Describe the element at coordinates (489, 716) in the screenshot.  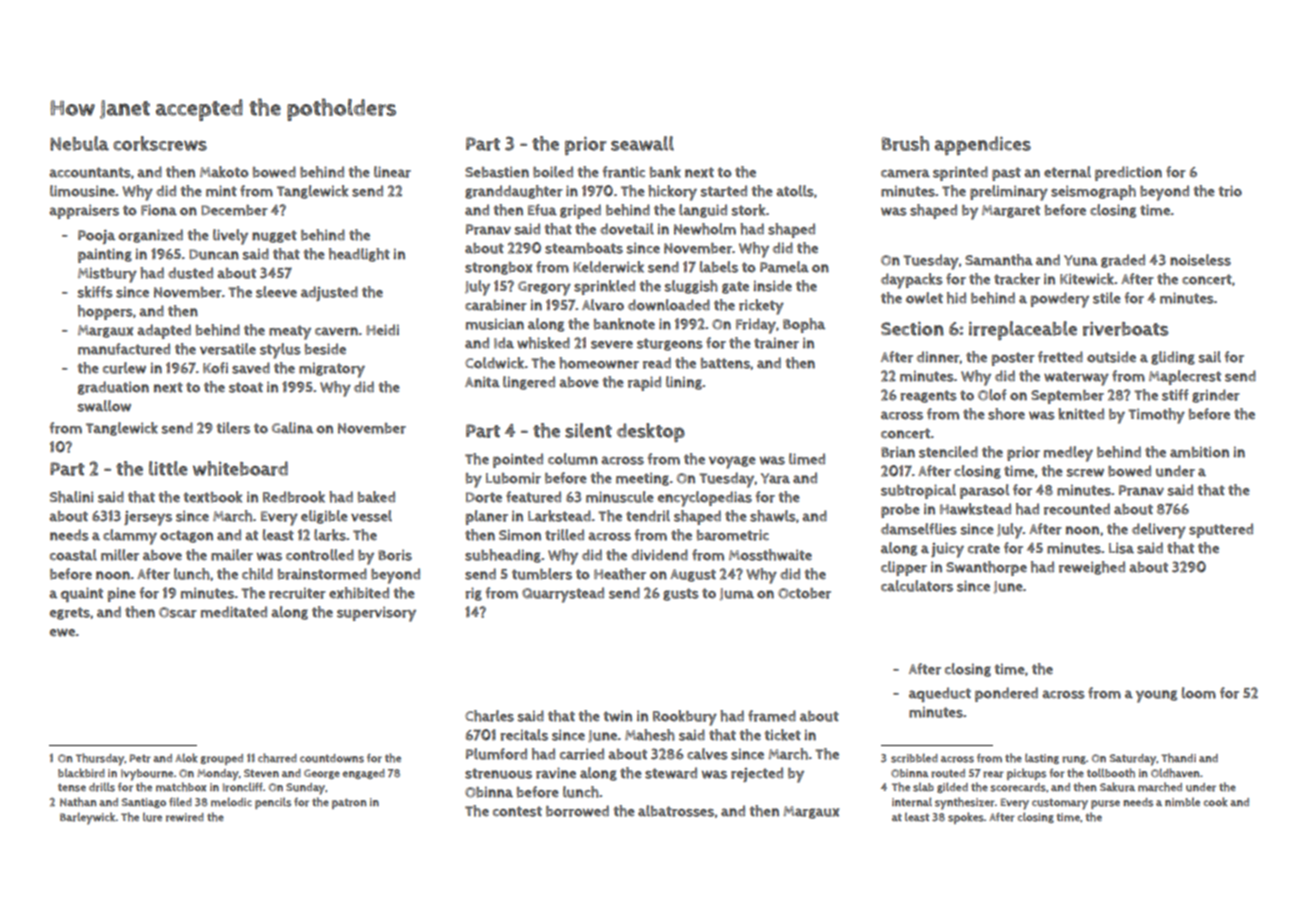
I see `Charles` at that location.
